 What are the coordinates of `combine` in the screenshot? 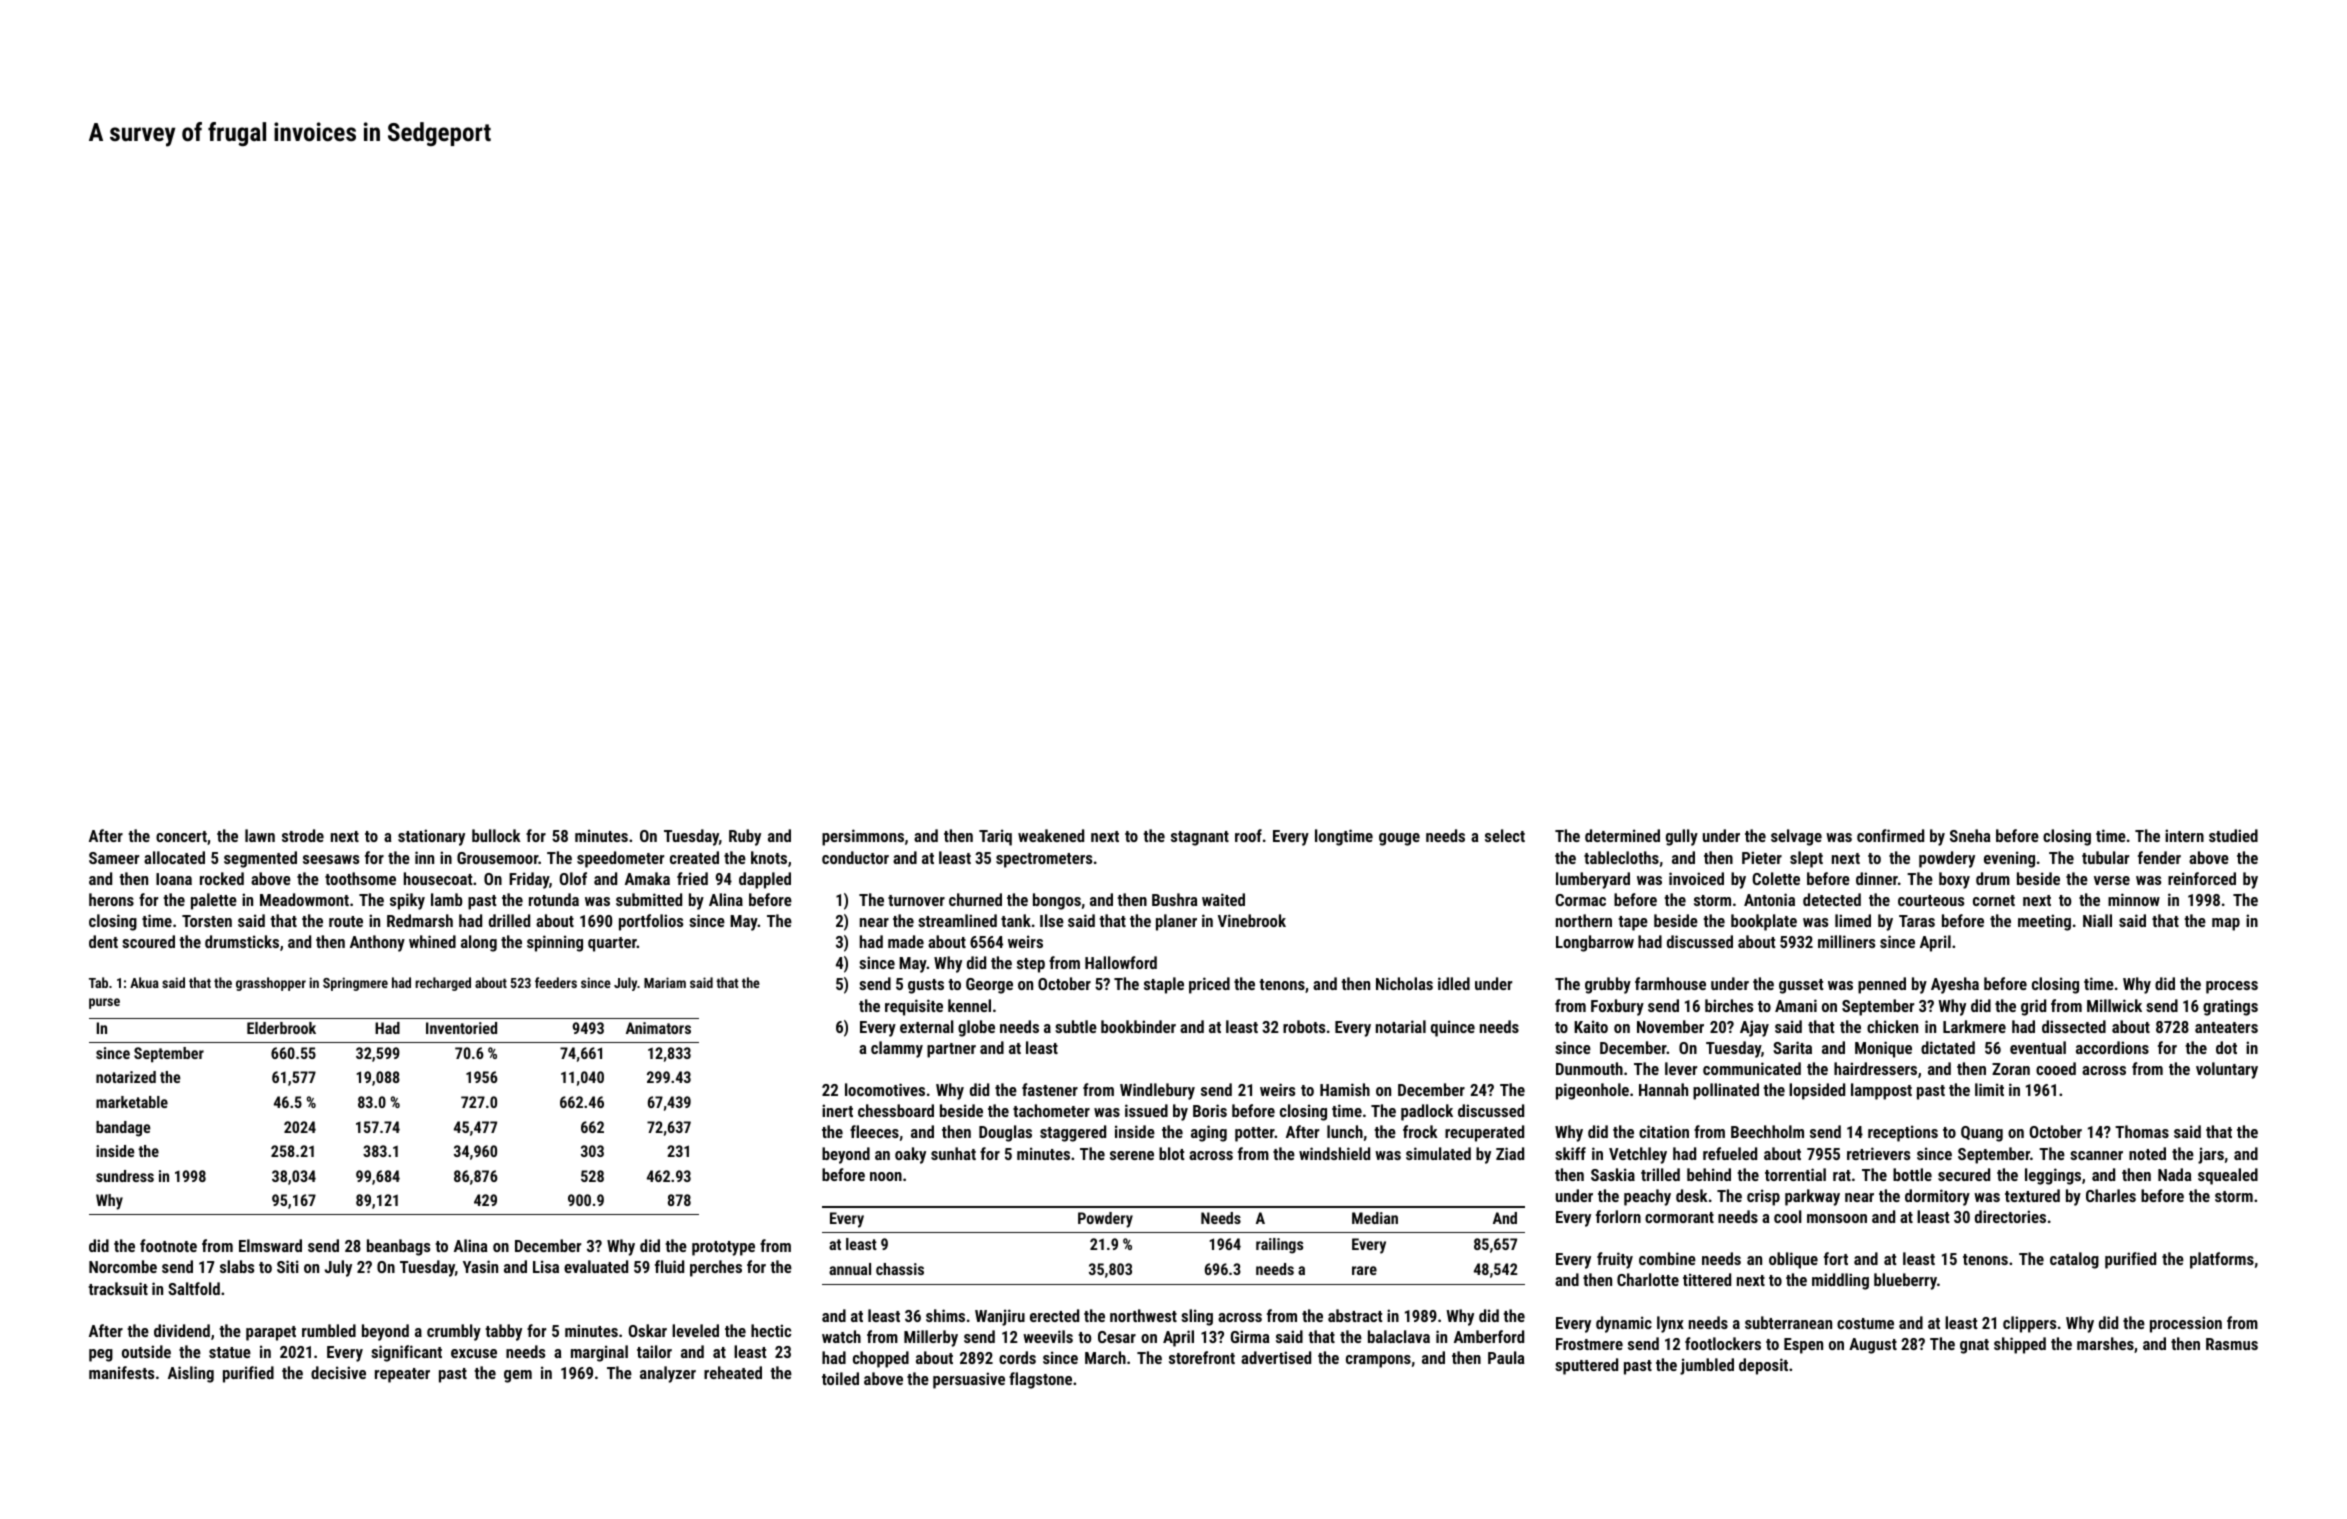 It's located at (1667, 1258).
